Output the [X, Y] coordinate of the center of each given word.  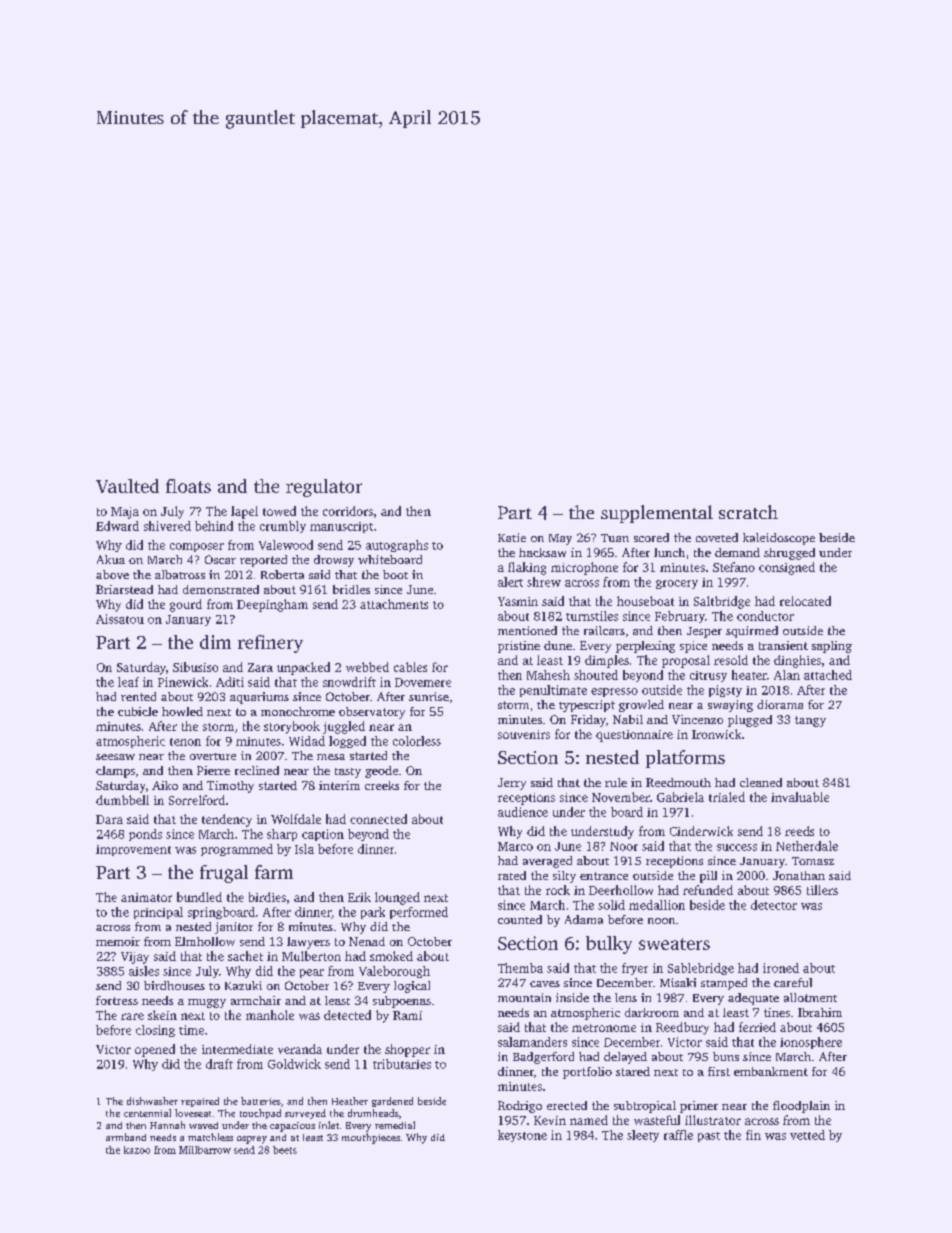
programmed [237, 850]
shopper [407, 1050]
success [737, 847]
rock [558, 890]
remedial [395, 1125]
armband [126, 1137]
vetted [807, 1135]
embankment [771, 1071]
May [560, 539]
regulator [324, 488]
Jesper [704, 632]
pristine [519, 647]
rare [132, 1016]
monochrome [298, 711]
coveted [717, 537]
